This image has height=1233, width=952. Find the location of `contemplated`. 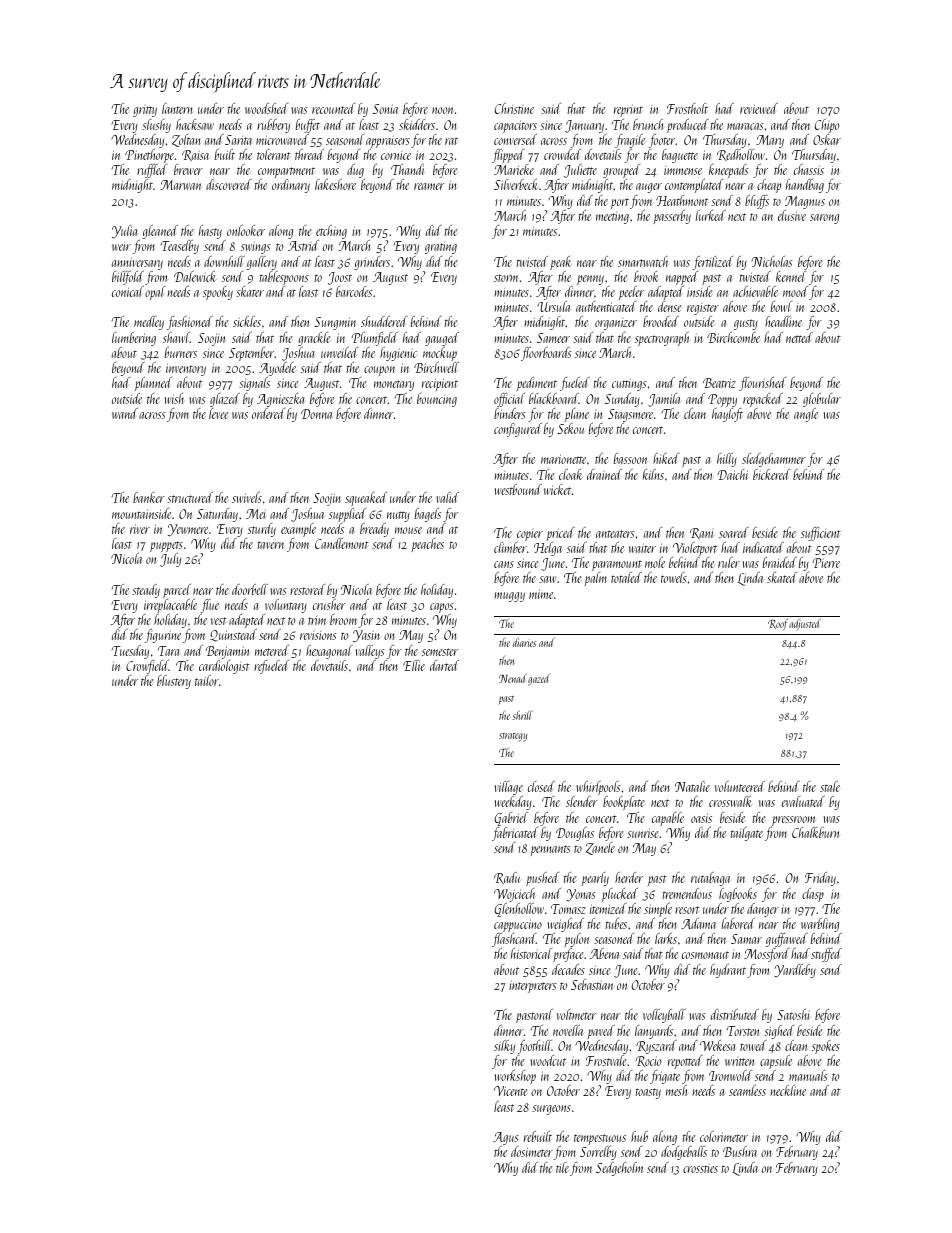

contemplated is located at coordinates (694, 186).
